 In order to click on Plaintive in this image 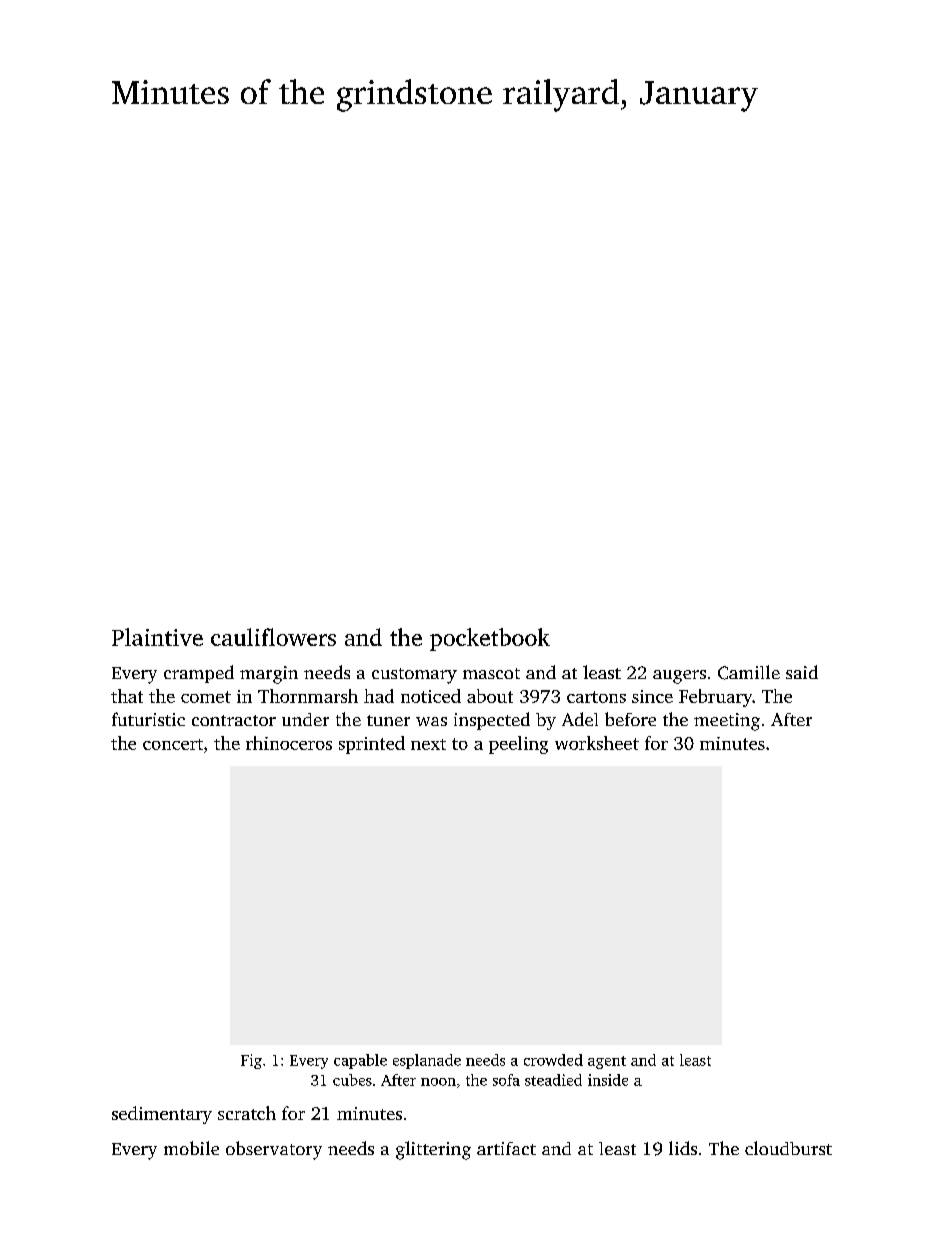, I will do `click(157, 637)`.
